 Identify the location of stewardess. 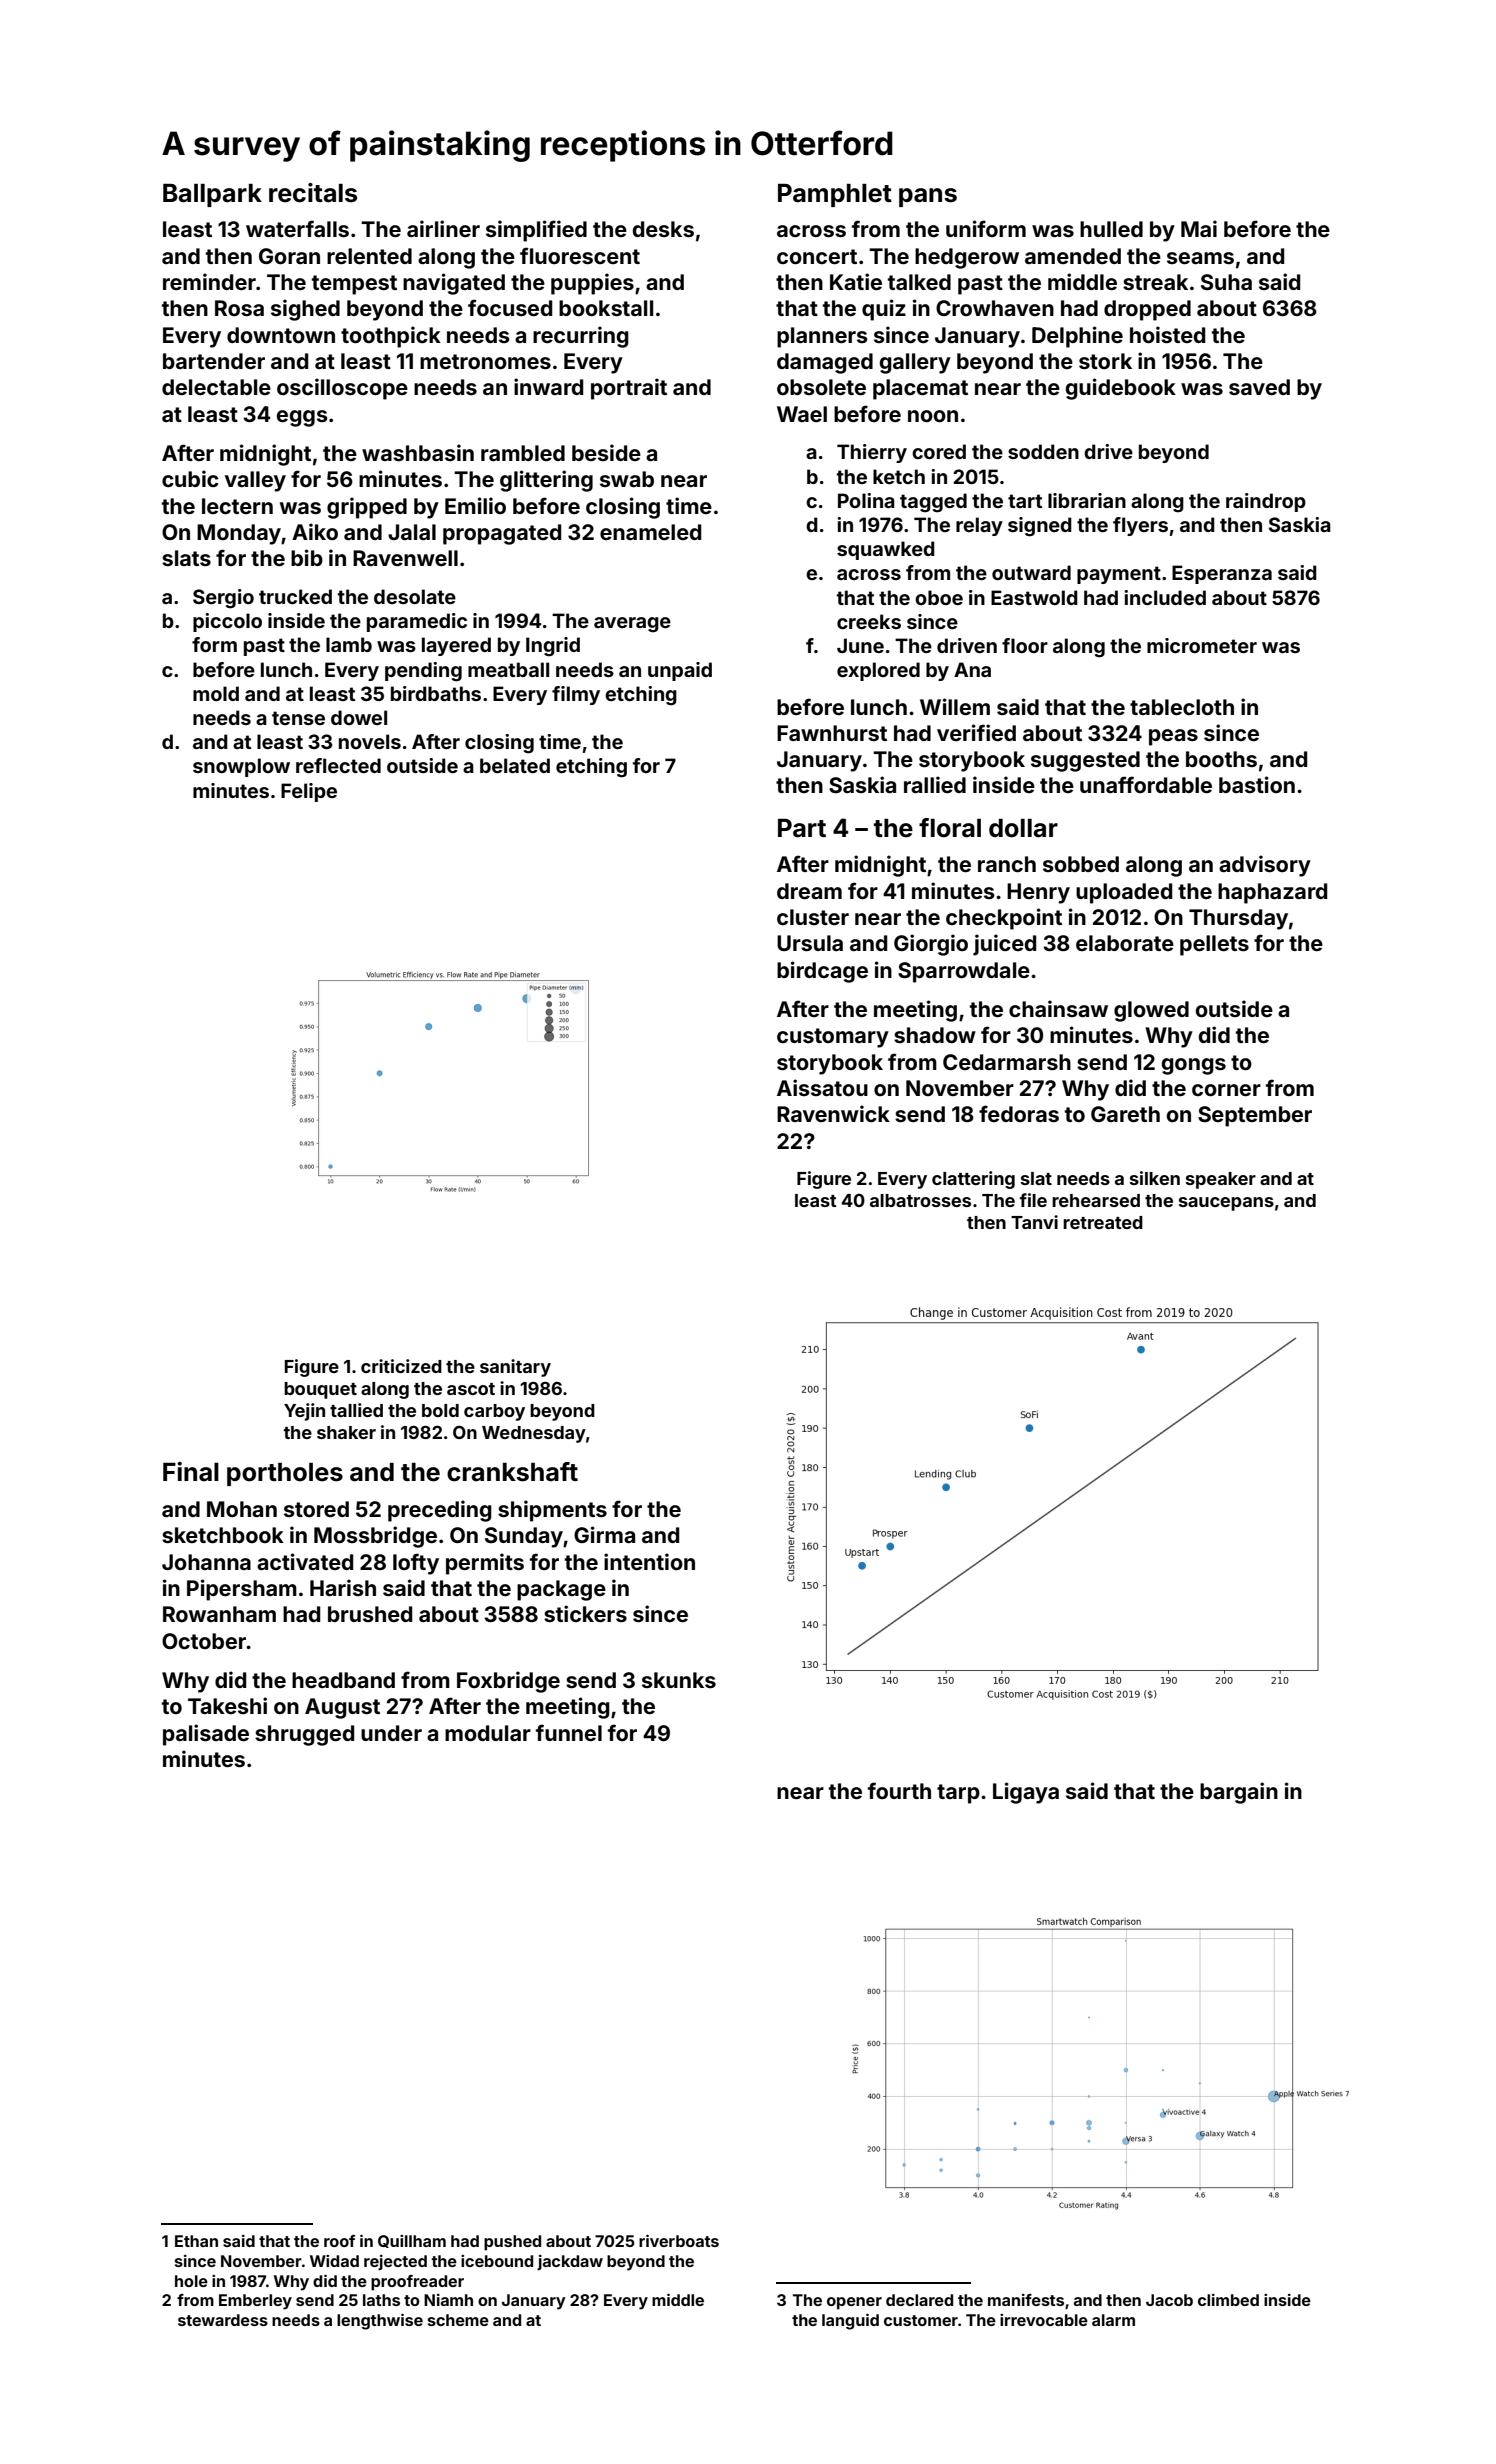
(223, 2320).
